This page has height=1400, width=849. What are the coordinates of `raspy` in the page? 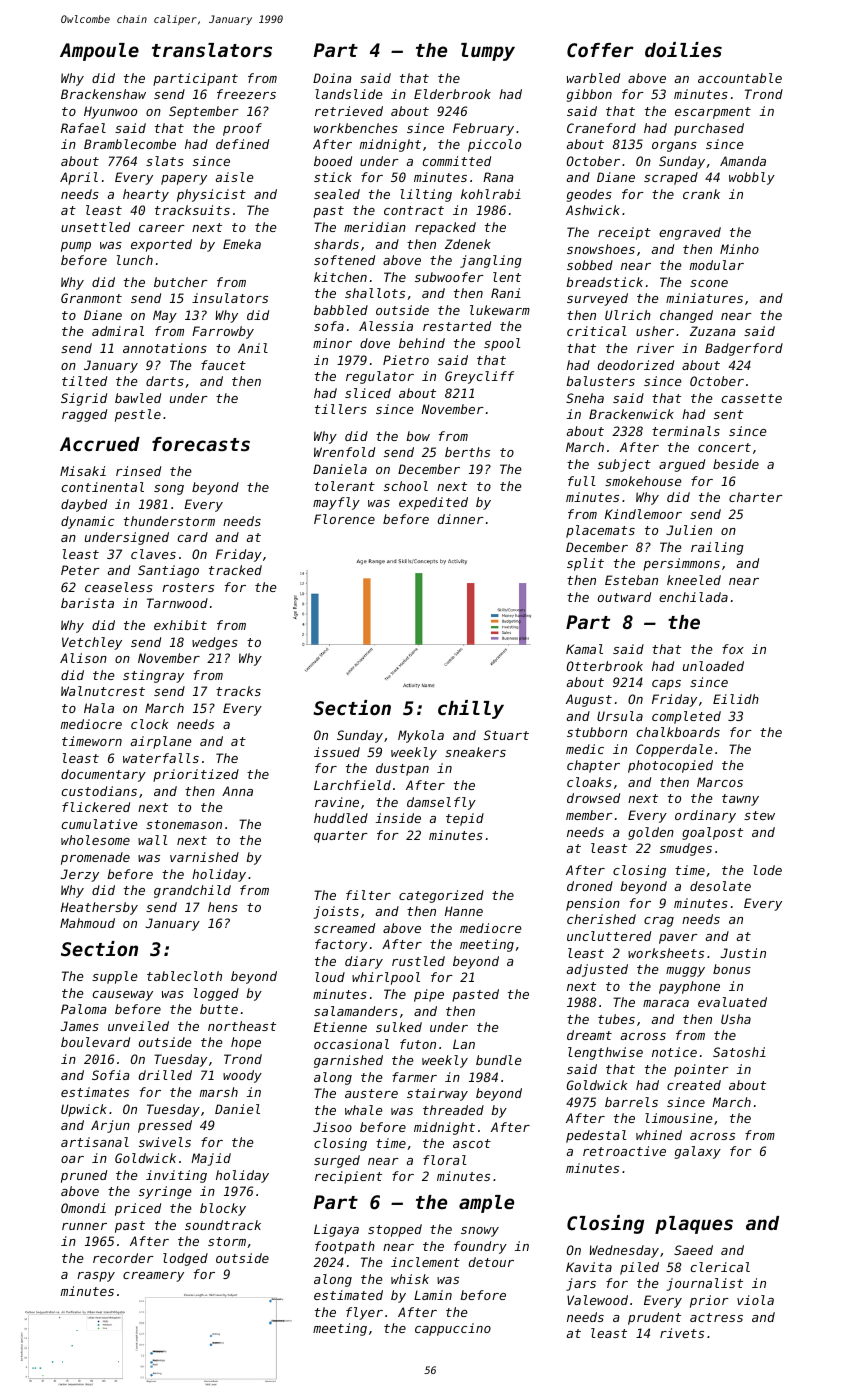 It's located at (96, 1277).
